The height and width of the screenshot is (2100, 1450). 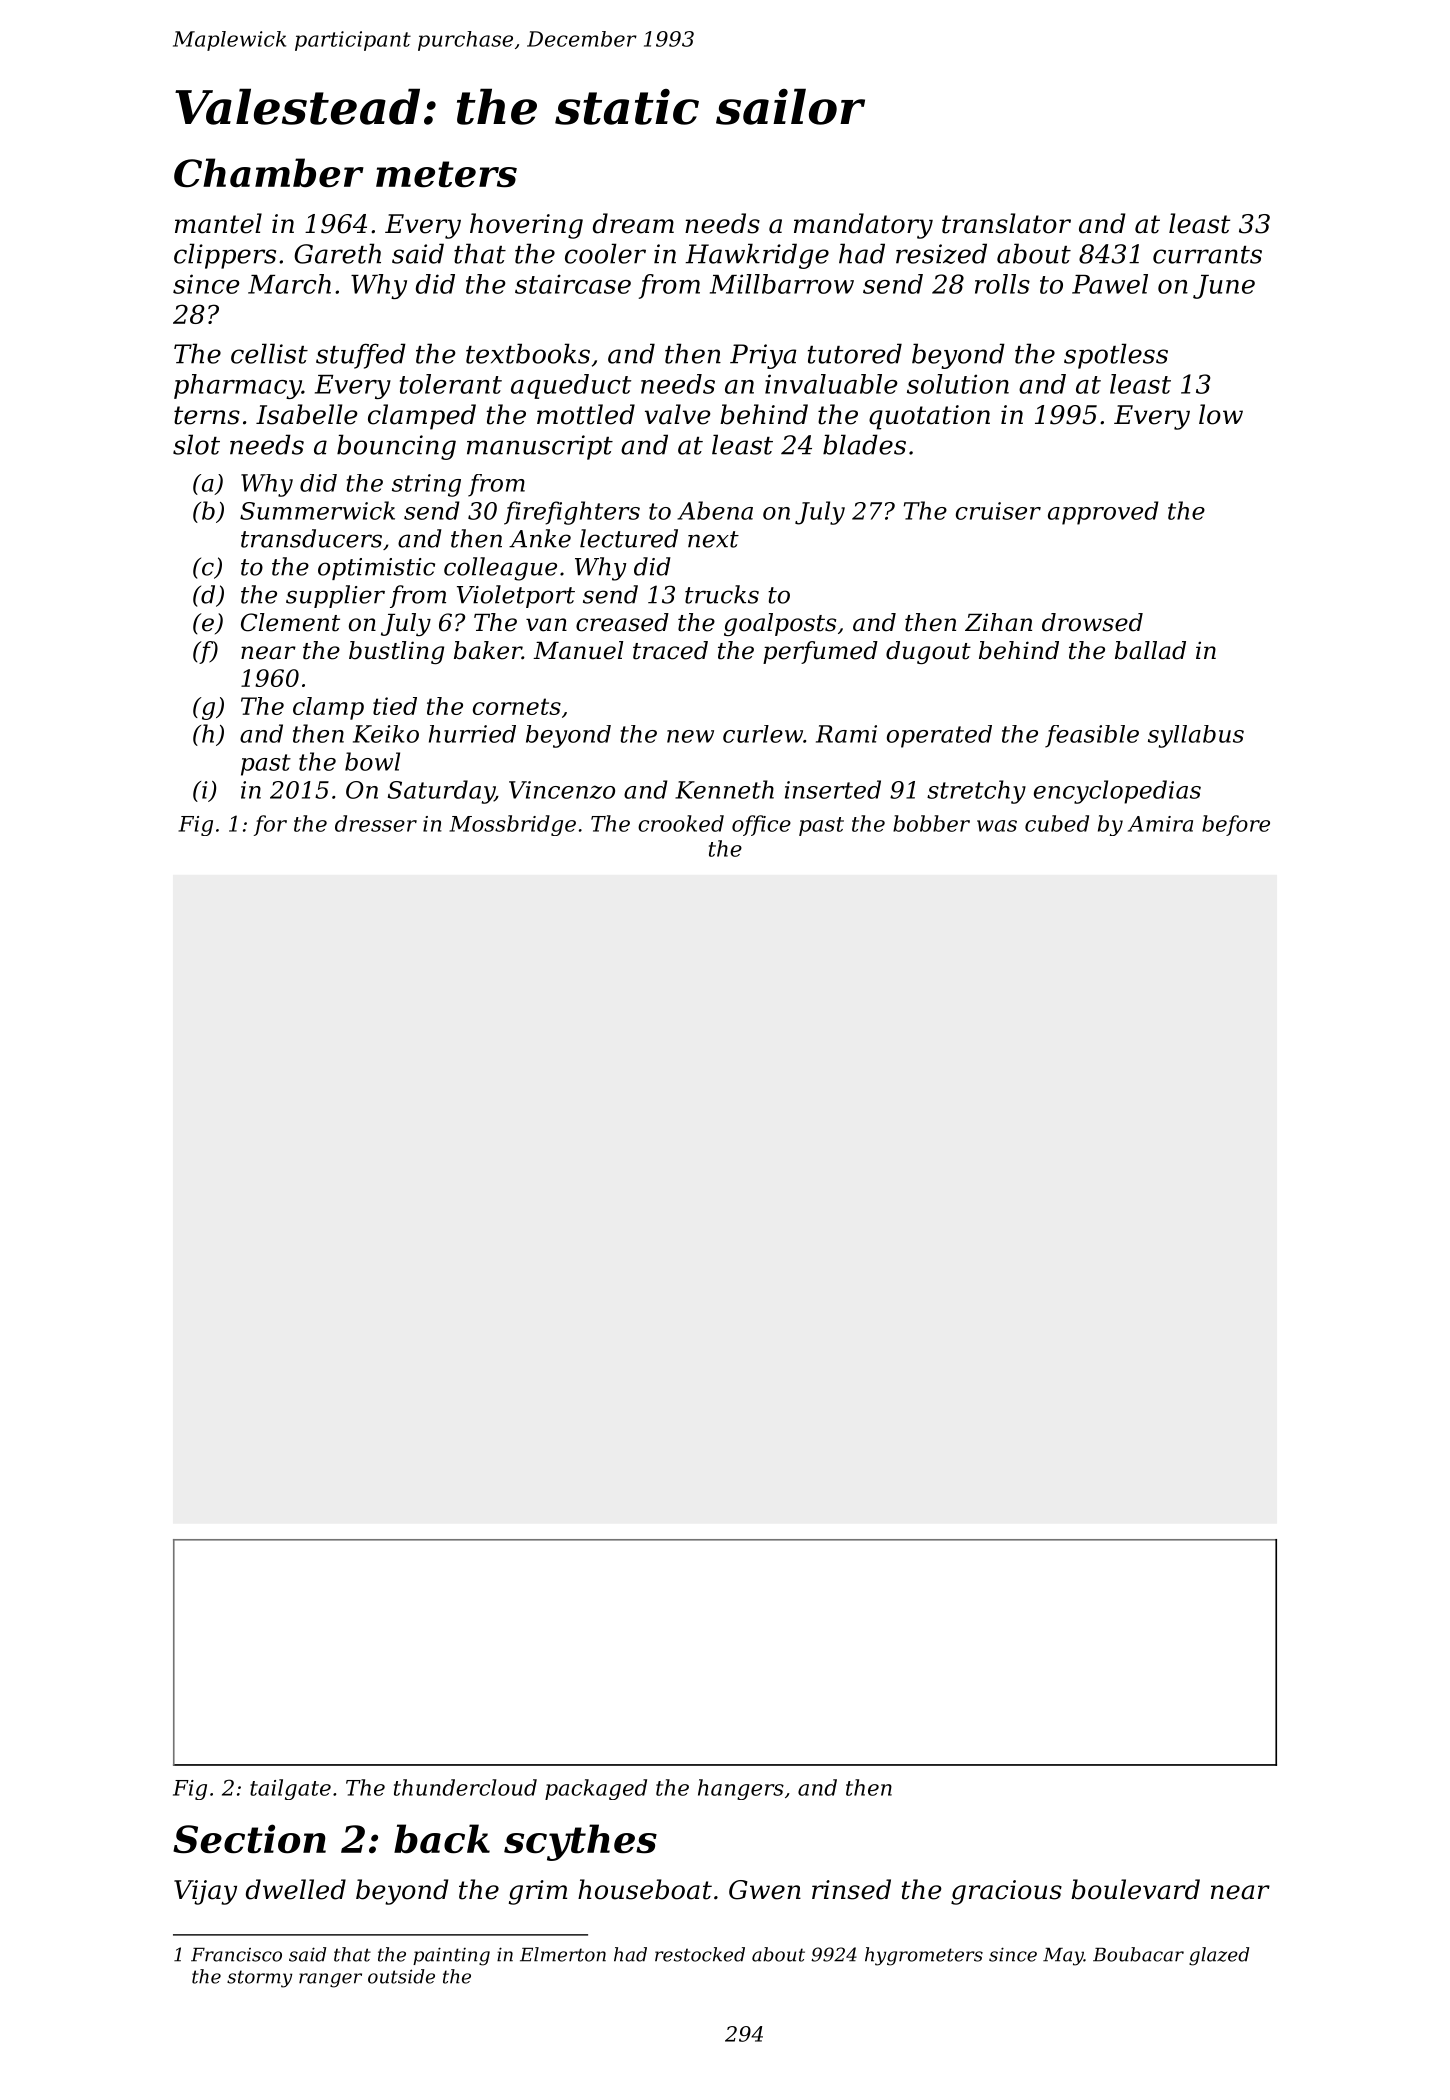 What do you see at coordinates (1135, 1889) in the screenshot?
I see `boulevard` at bounding box center [1135, 1889].
